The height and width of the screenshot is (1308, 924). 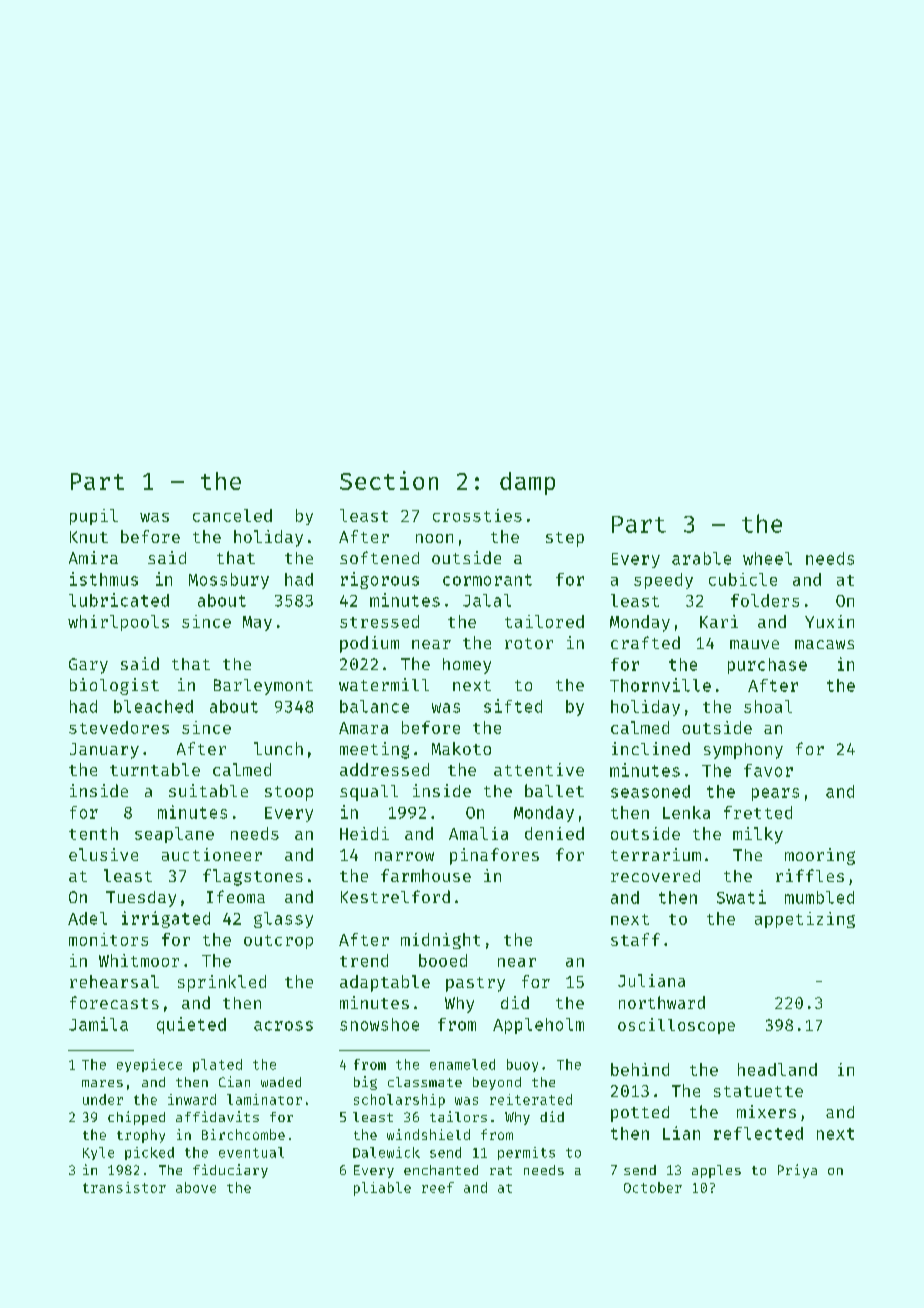 What do you see at coordinates (153, 706) in the screenshot?
I see `bleached` at bounding box center [153, 706].
